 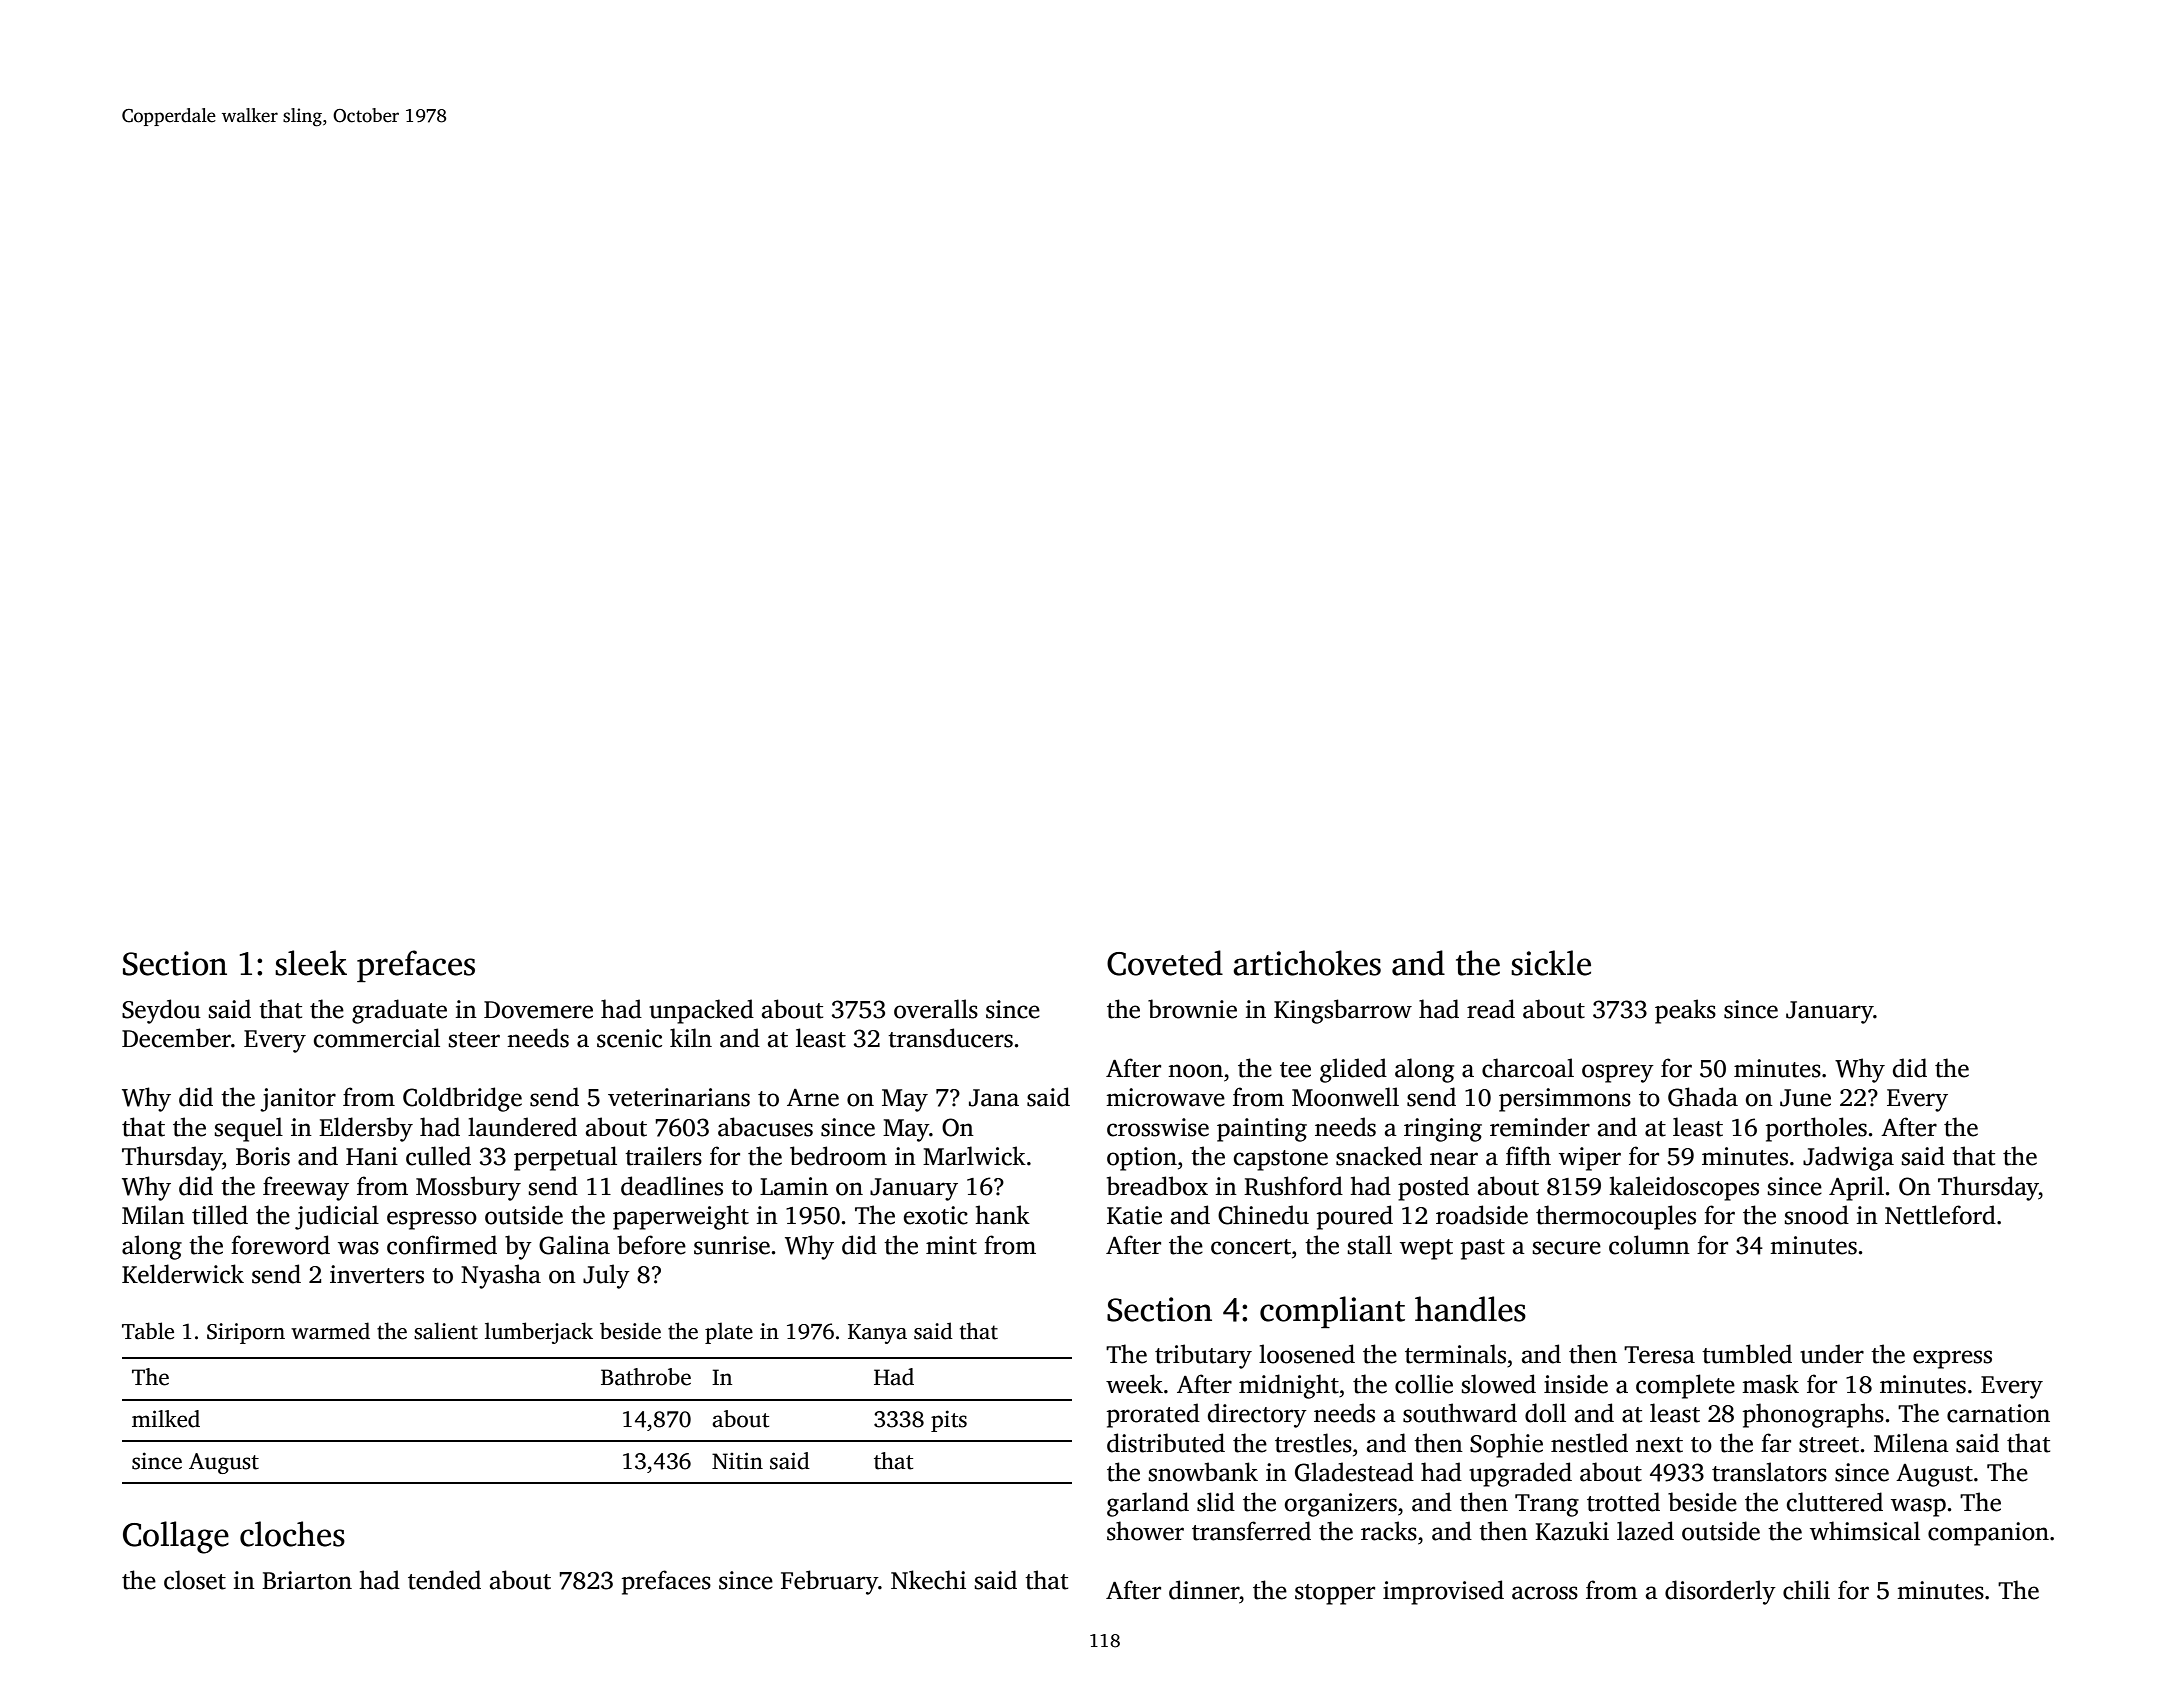 What do you see at coordinates (1354, 1472) in the screenshot?
I see `Gladestead` at bounding box center [1354, 1472].
